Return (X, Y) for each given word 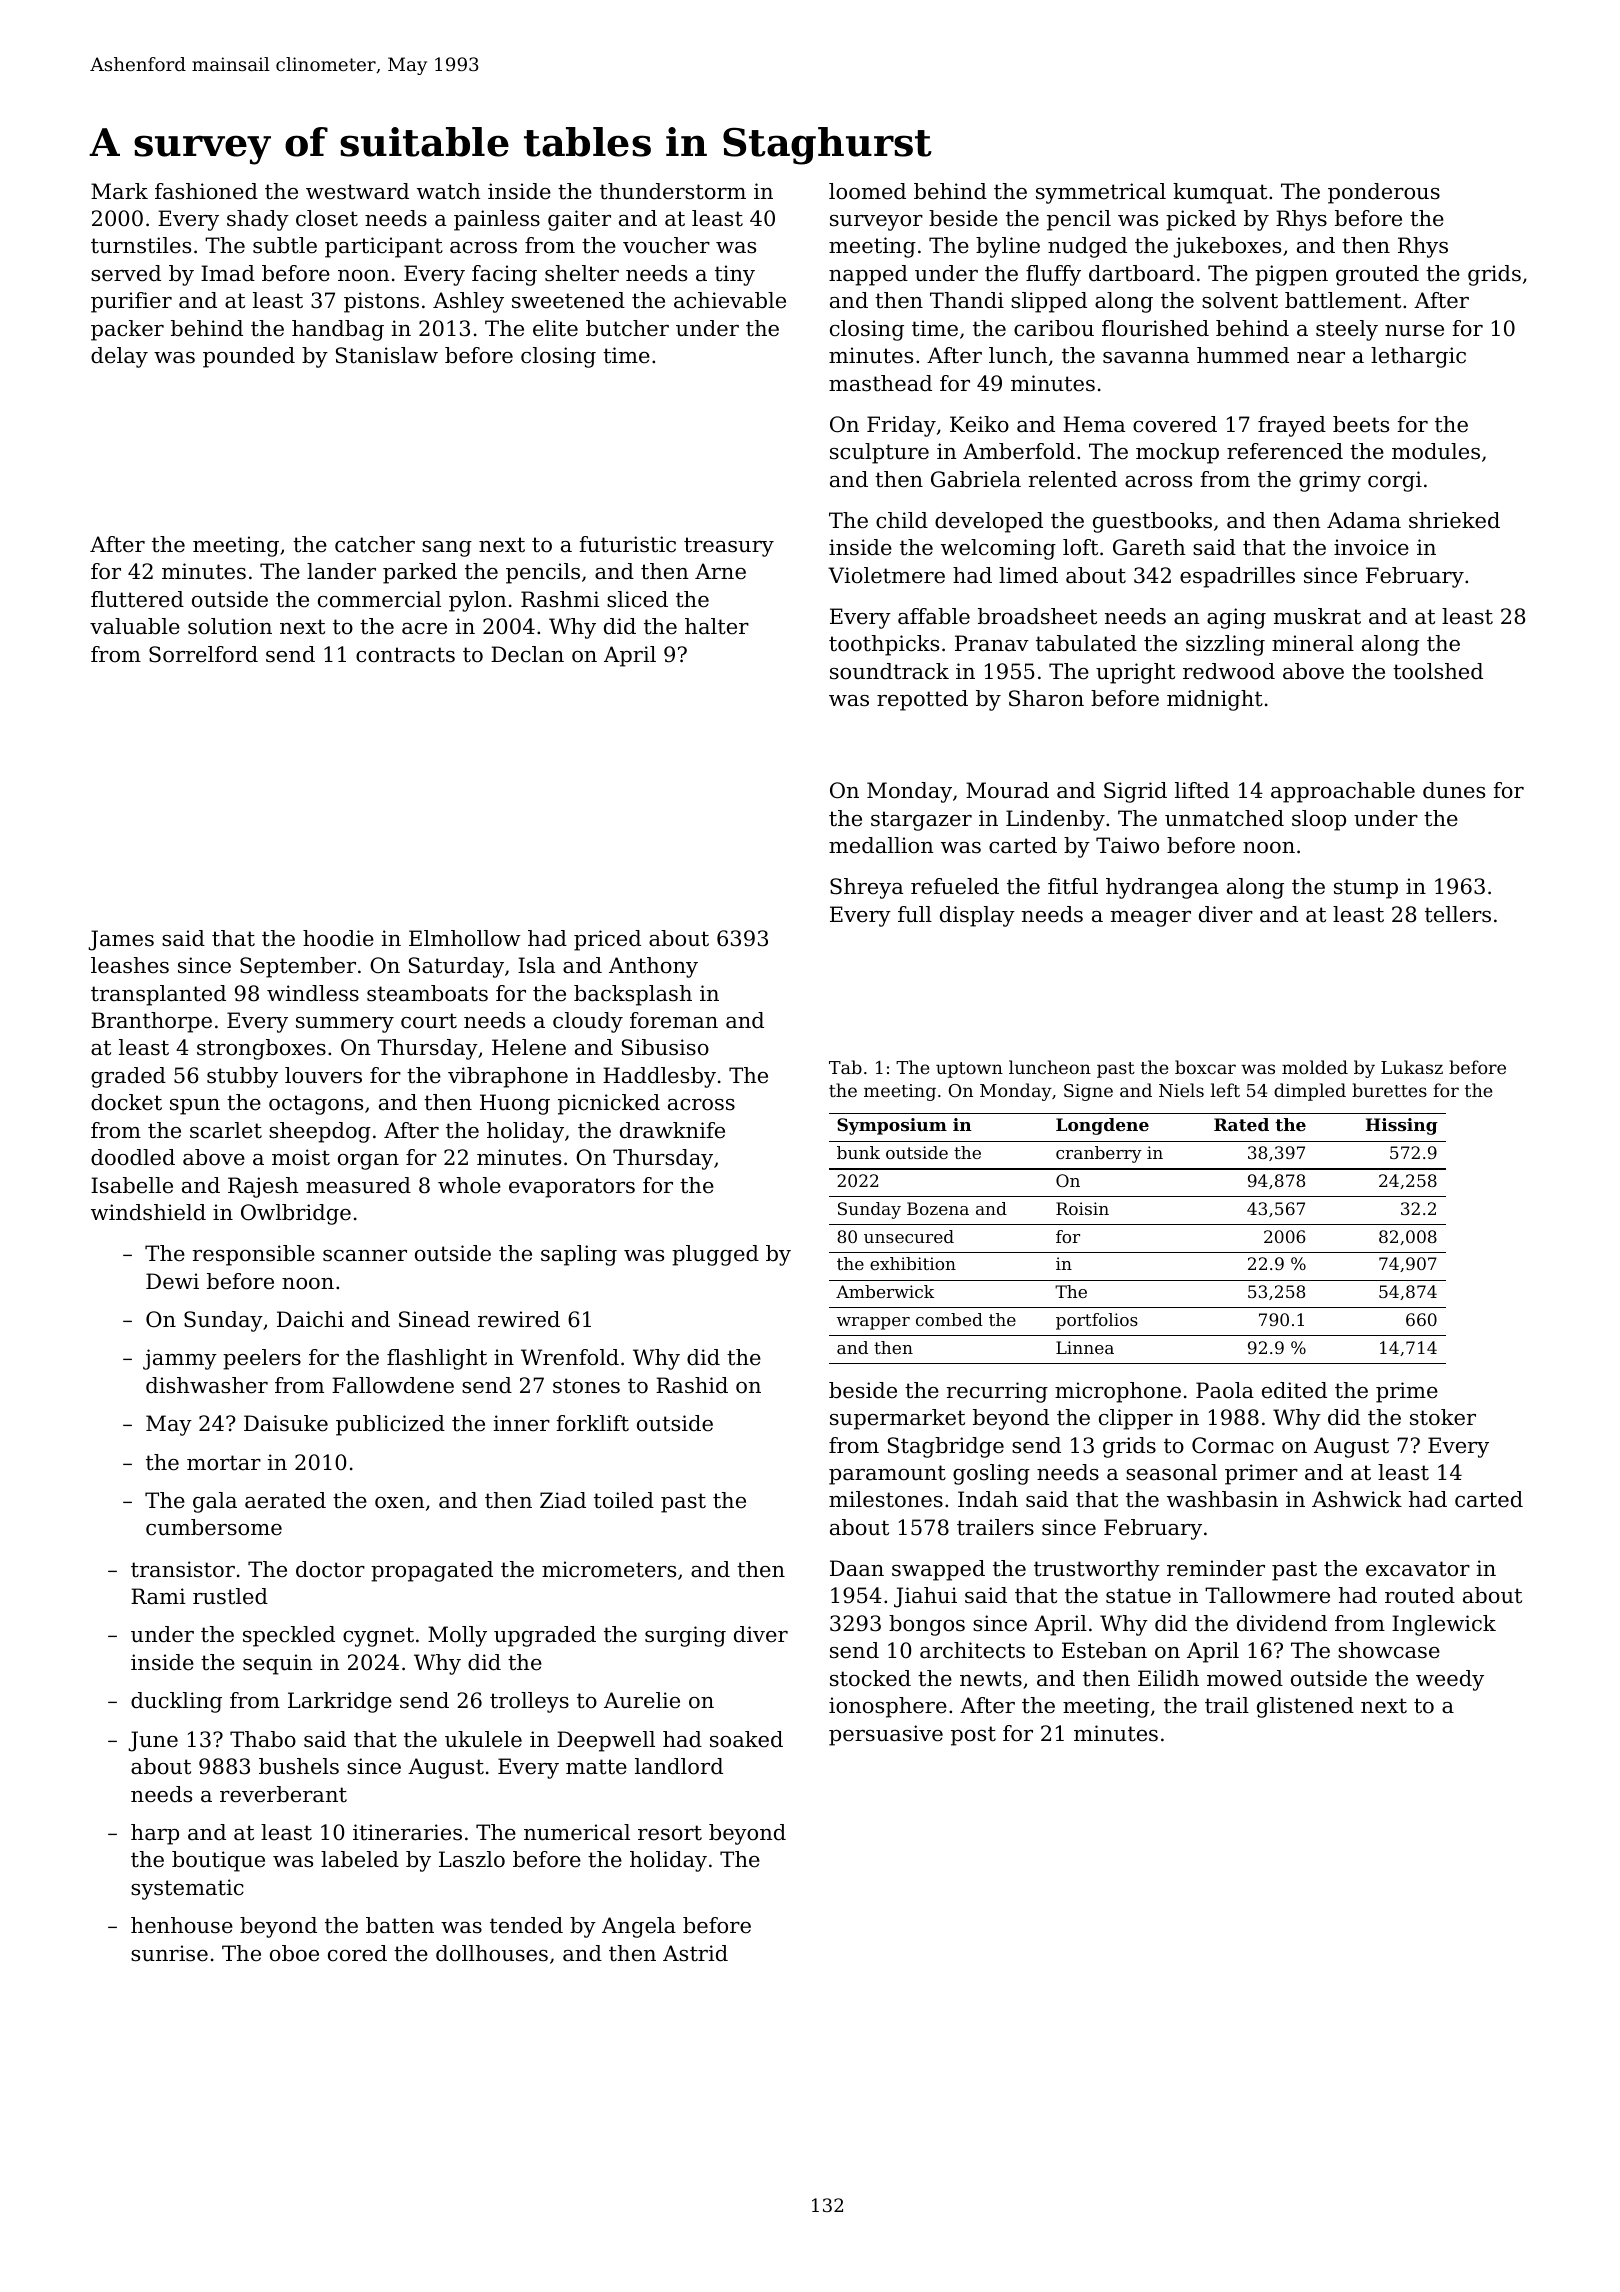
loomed (867, 191)
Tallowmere (1267, 1595)
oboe (294, 1953)
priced (607, 940)
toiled (624, 1500)
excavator (1418, 1569)
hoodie (338, 938)
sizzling (1225, 645)
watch (449, 191)
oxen (400, 1503)
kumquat (1220, 193)
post (973, 1736)
